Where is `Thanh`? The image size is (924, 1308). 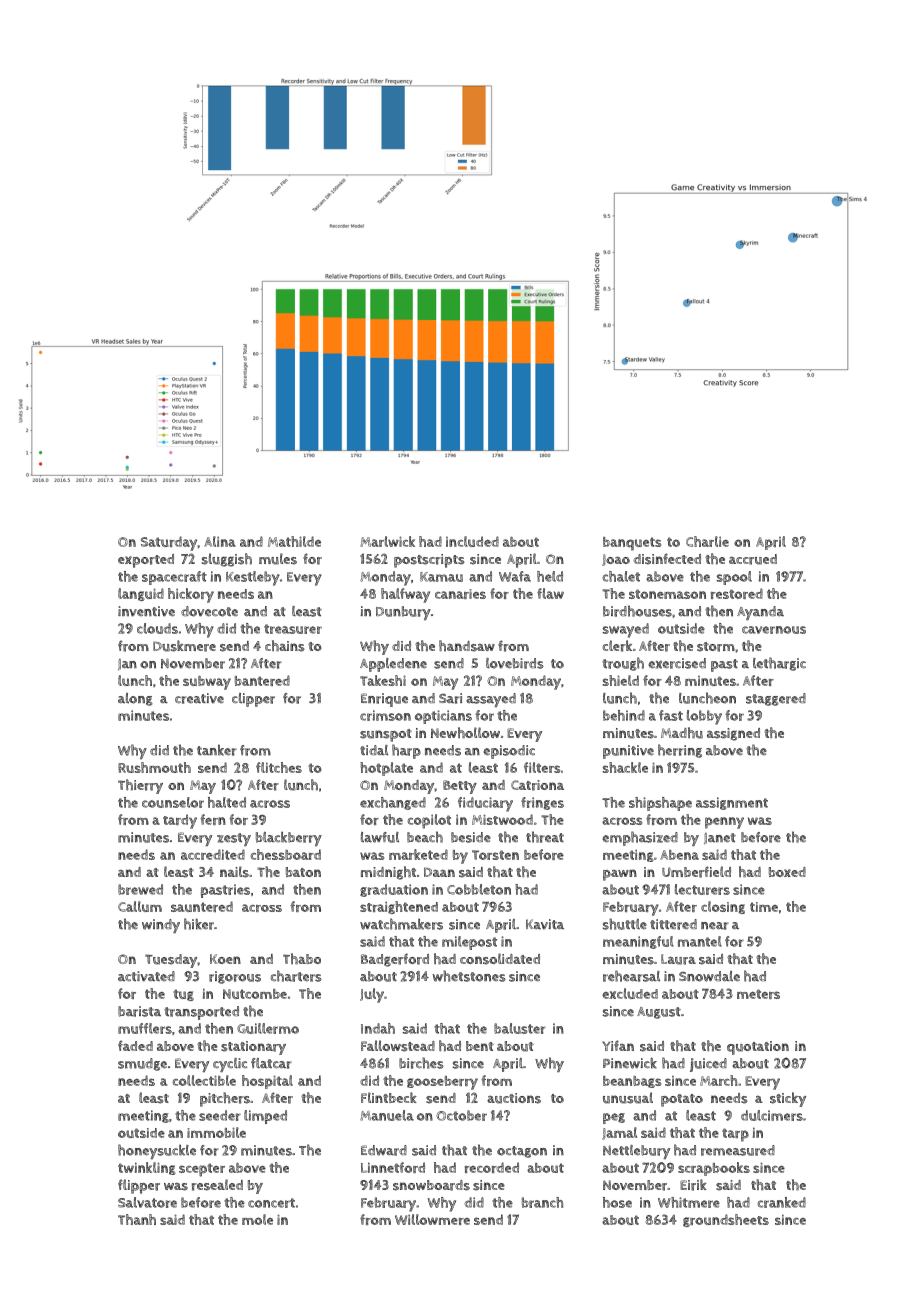 Thanh is located at coordinates (137, 1219).
